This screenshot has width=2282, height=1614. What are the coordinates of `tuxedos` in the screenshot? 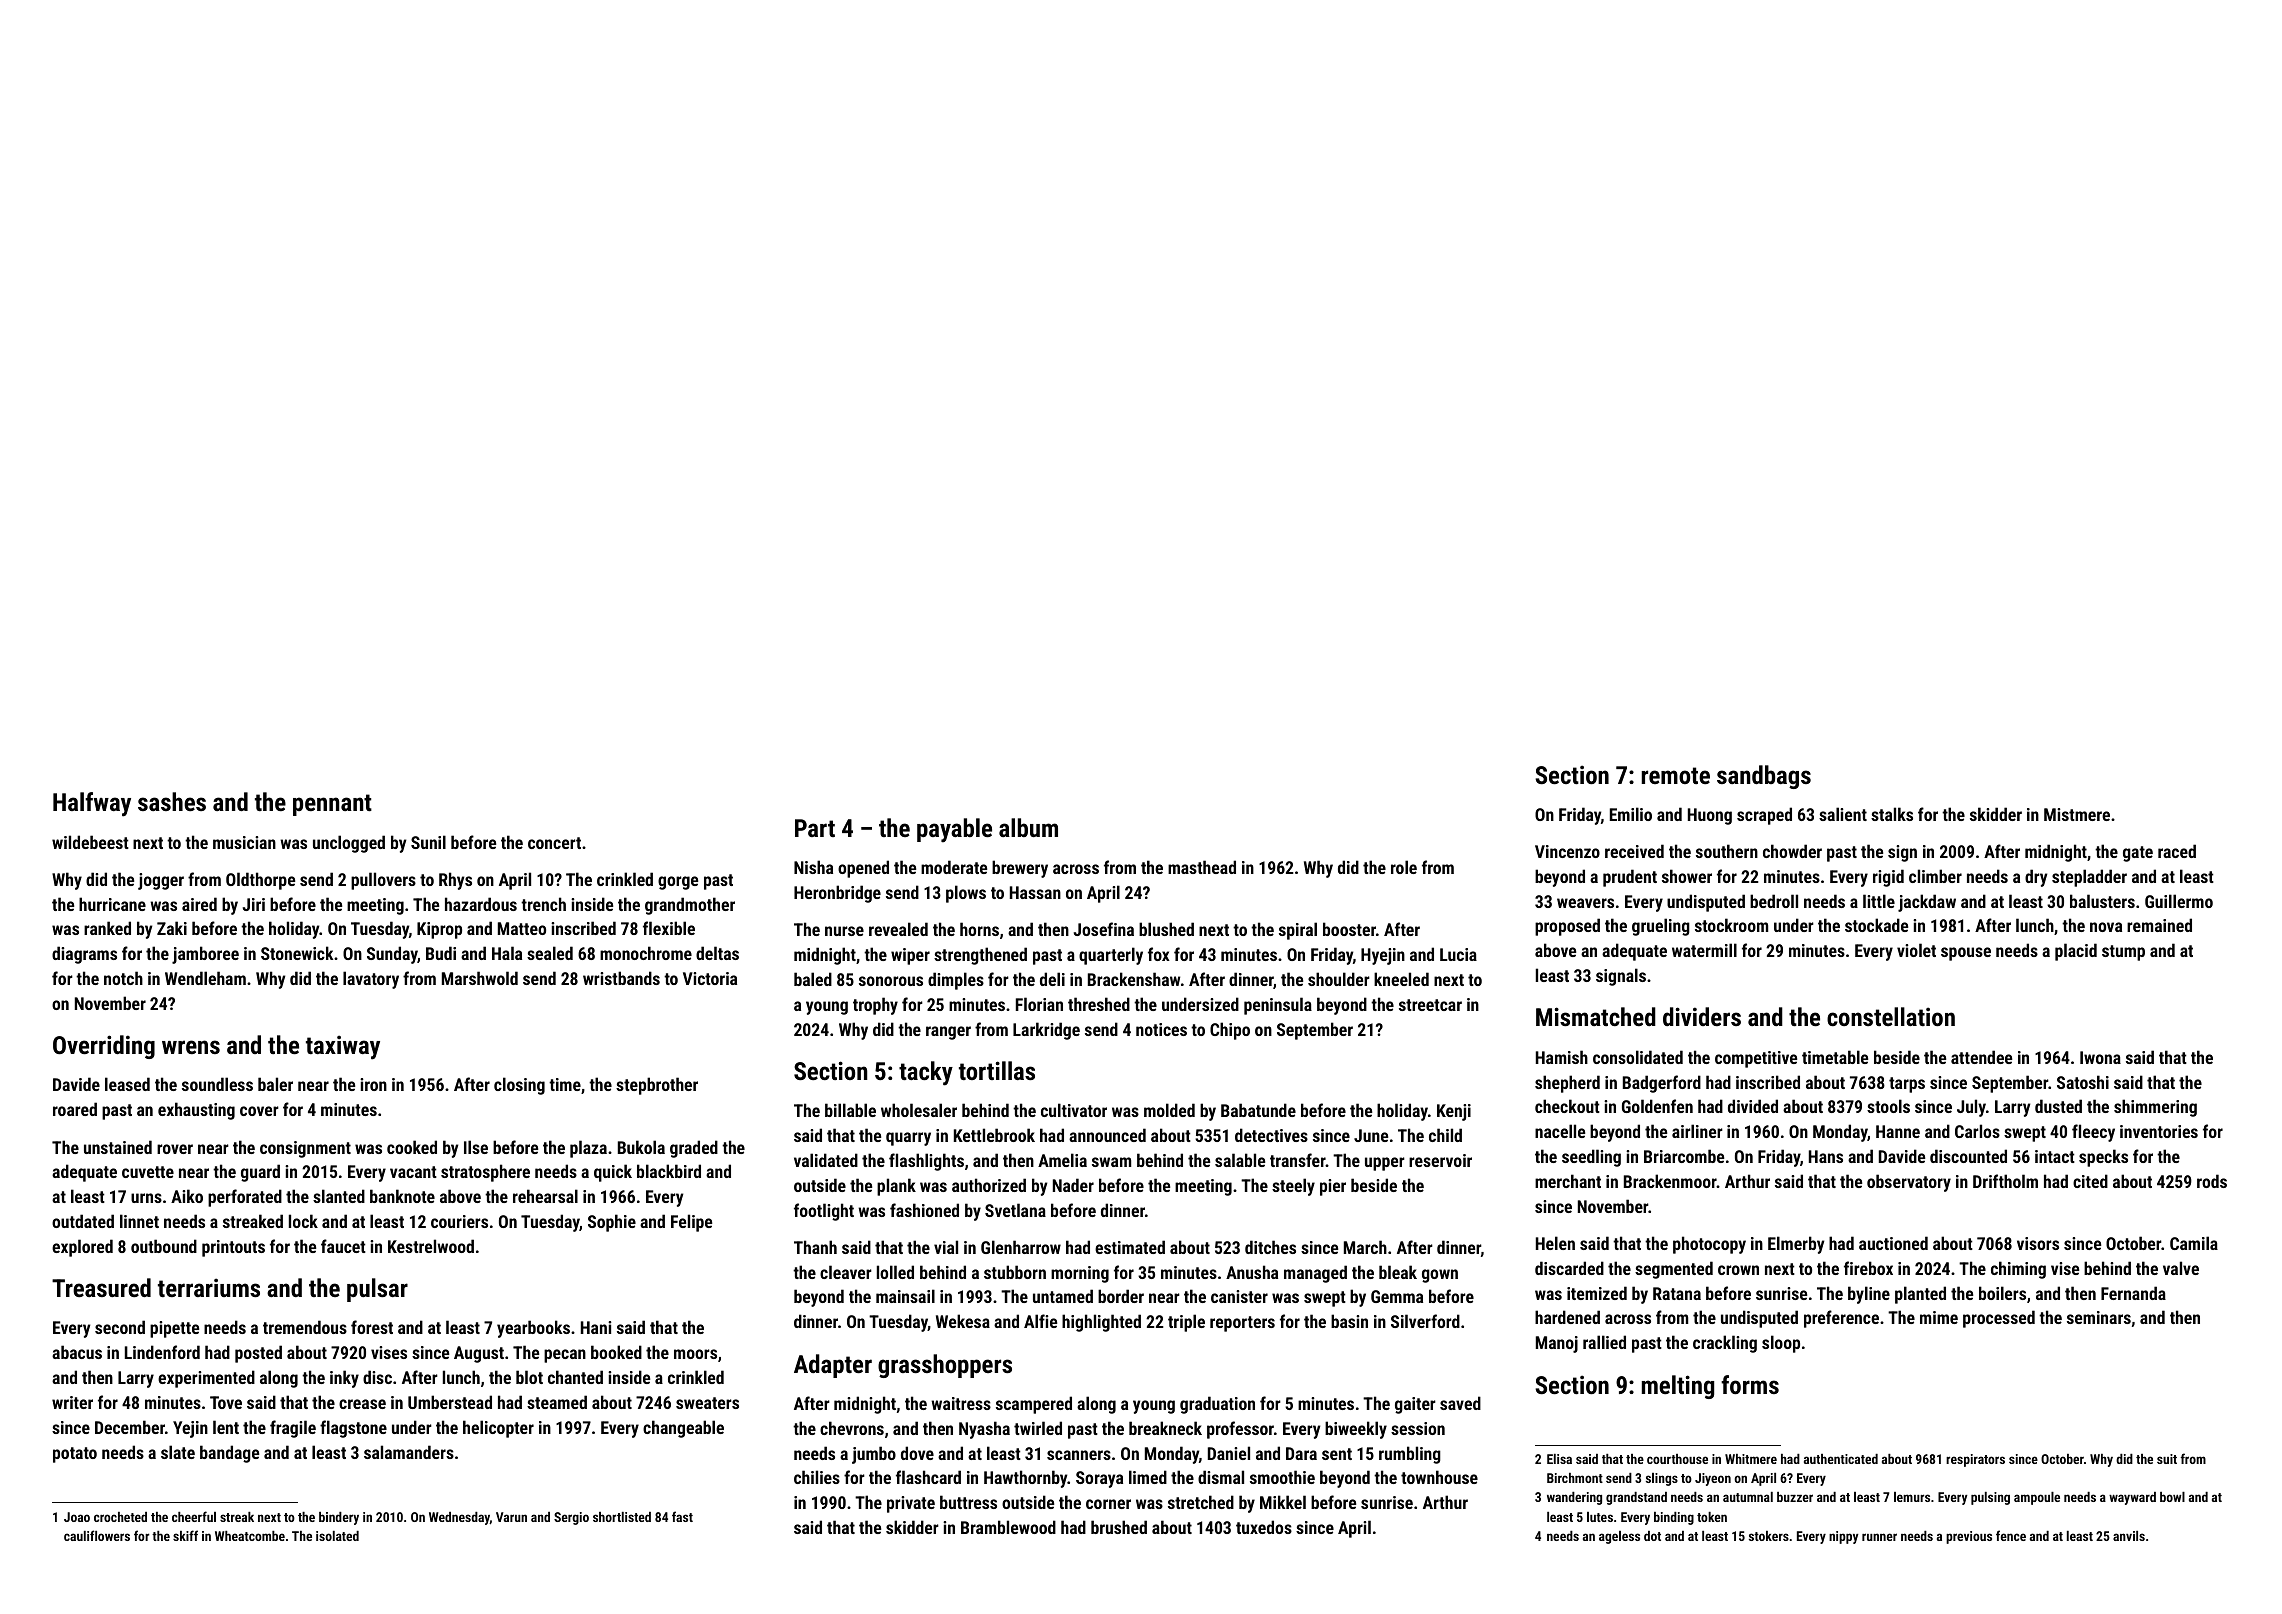 It's located at (1264, 1527).
